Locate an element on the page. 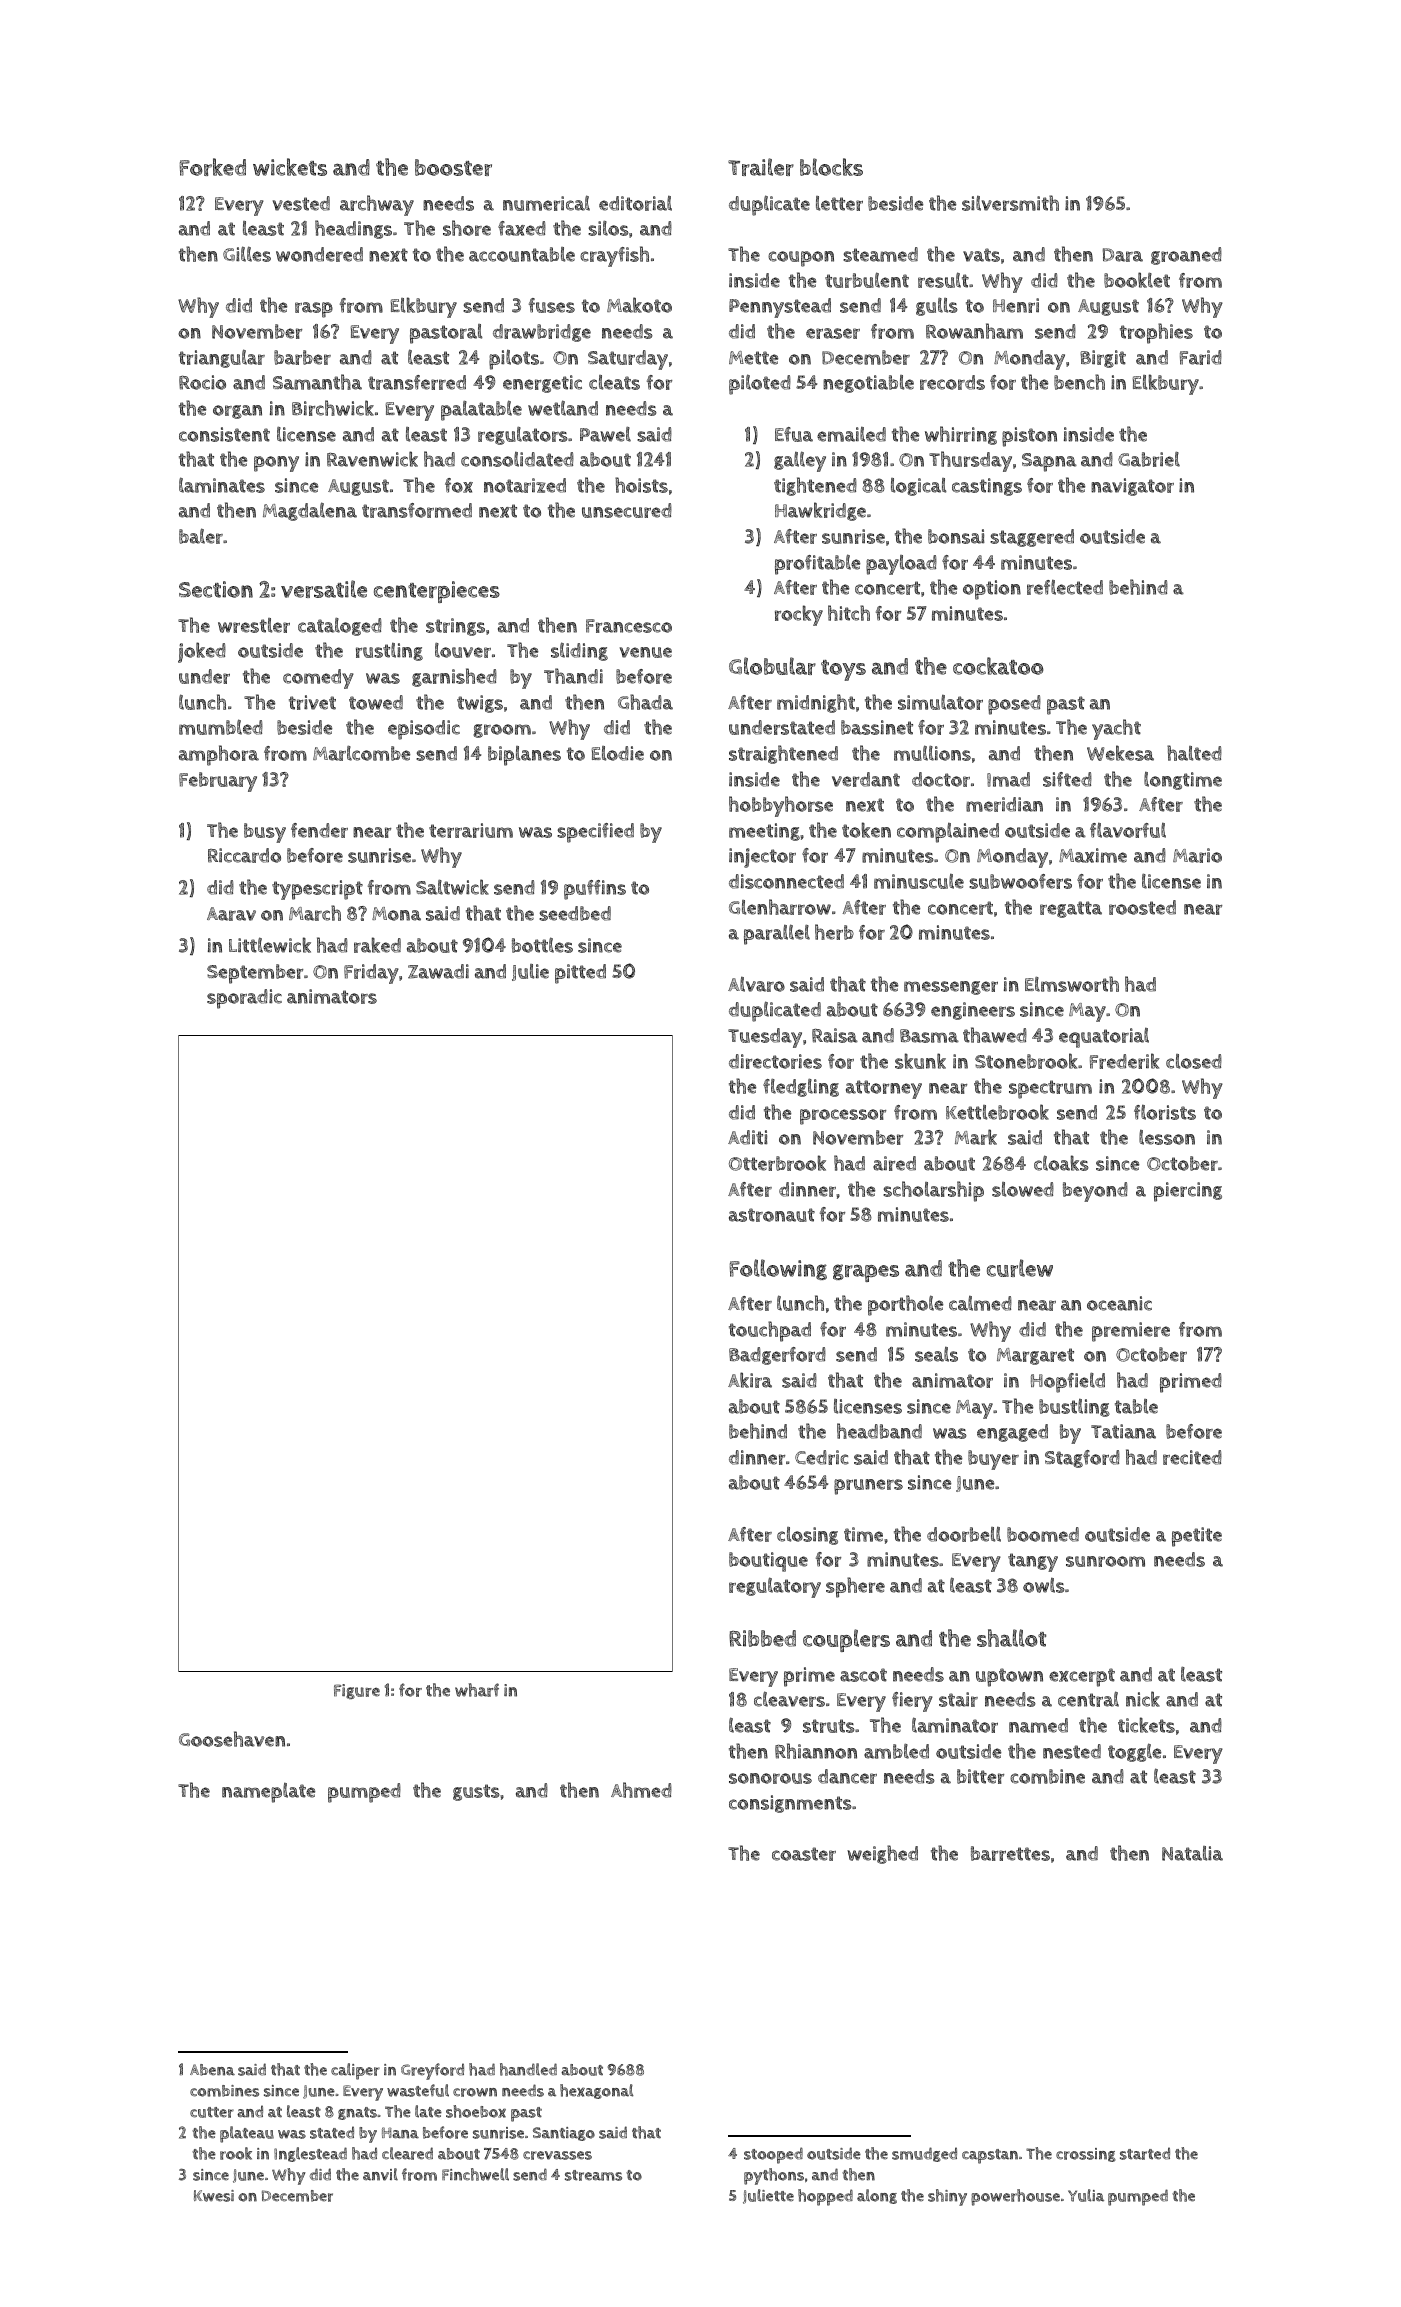 The width and height of the document is (1401, 2307). florists is located at coordinates (1165, 1112).
